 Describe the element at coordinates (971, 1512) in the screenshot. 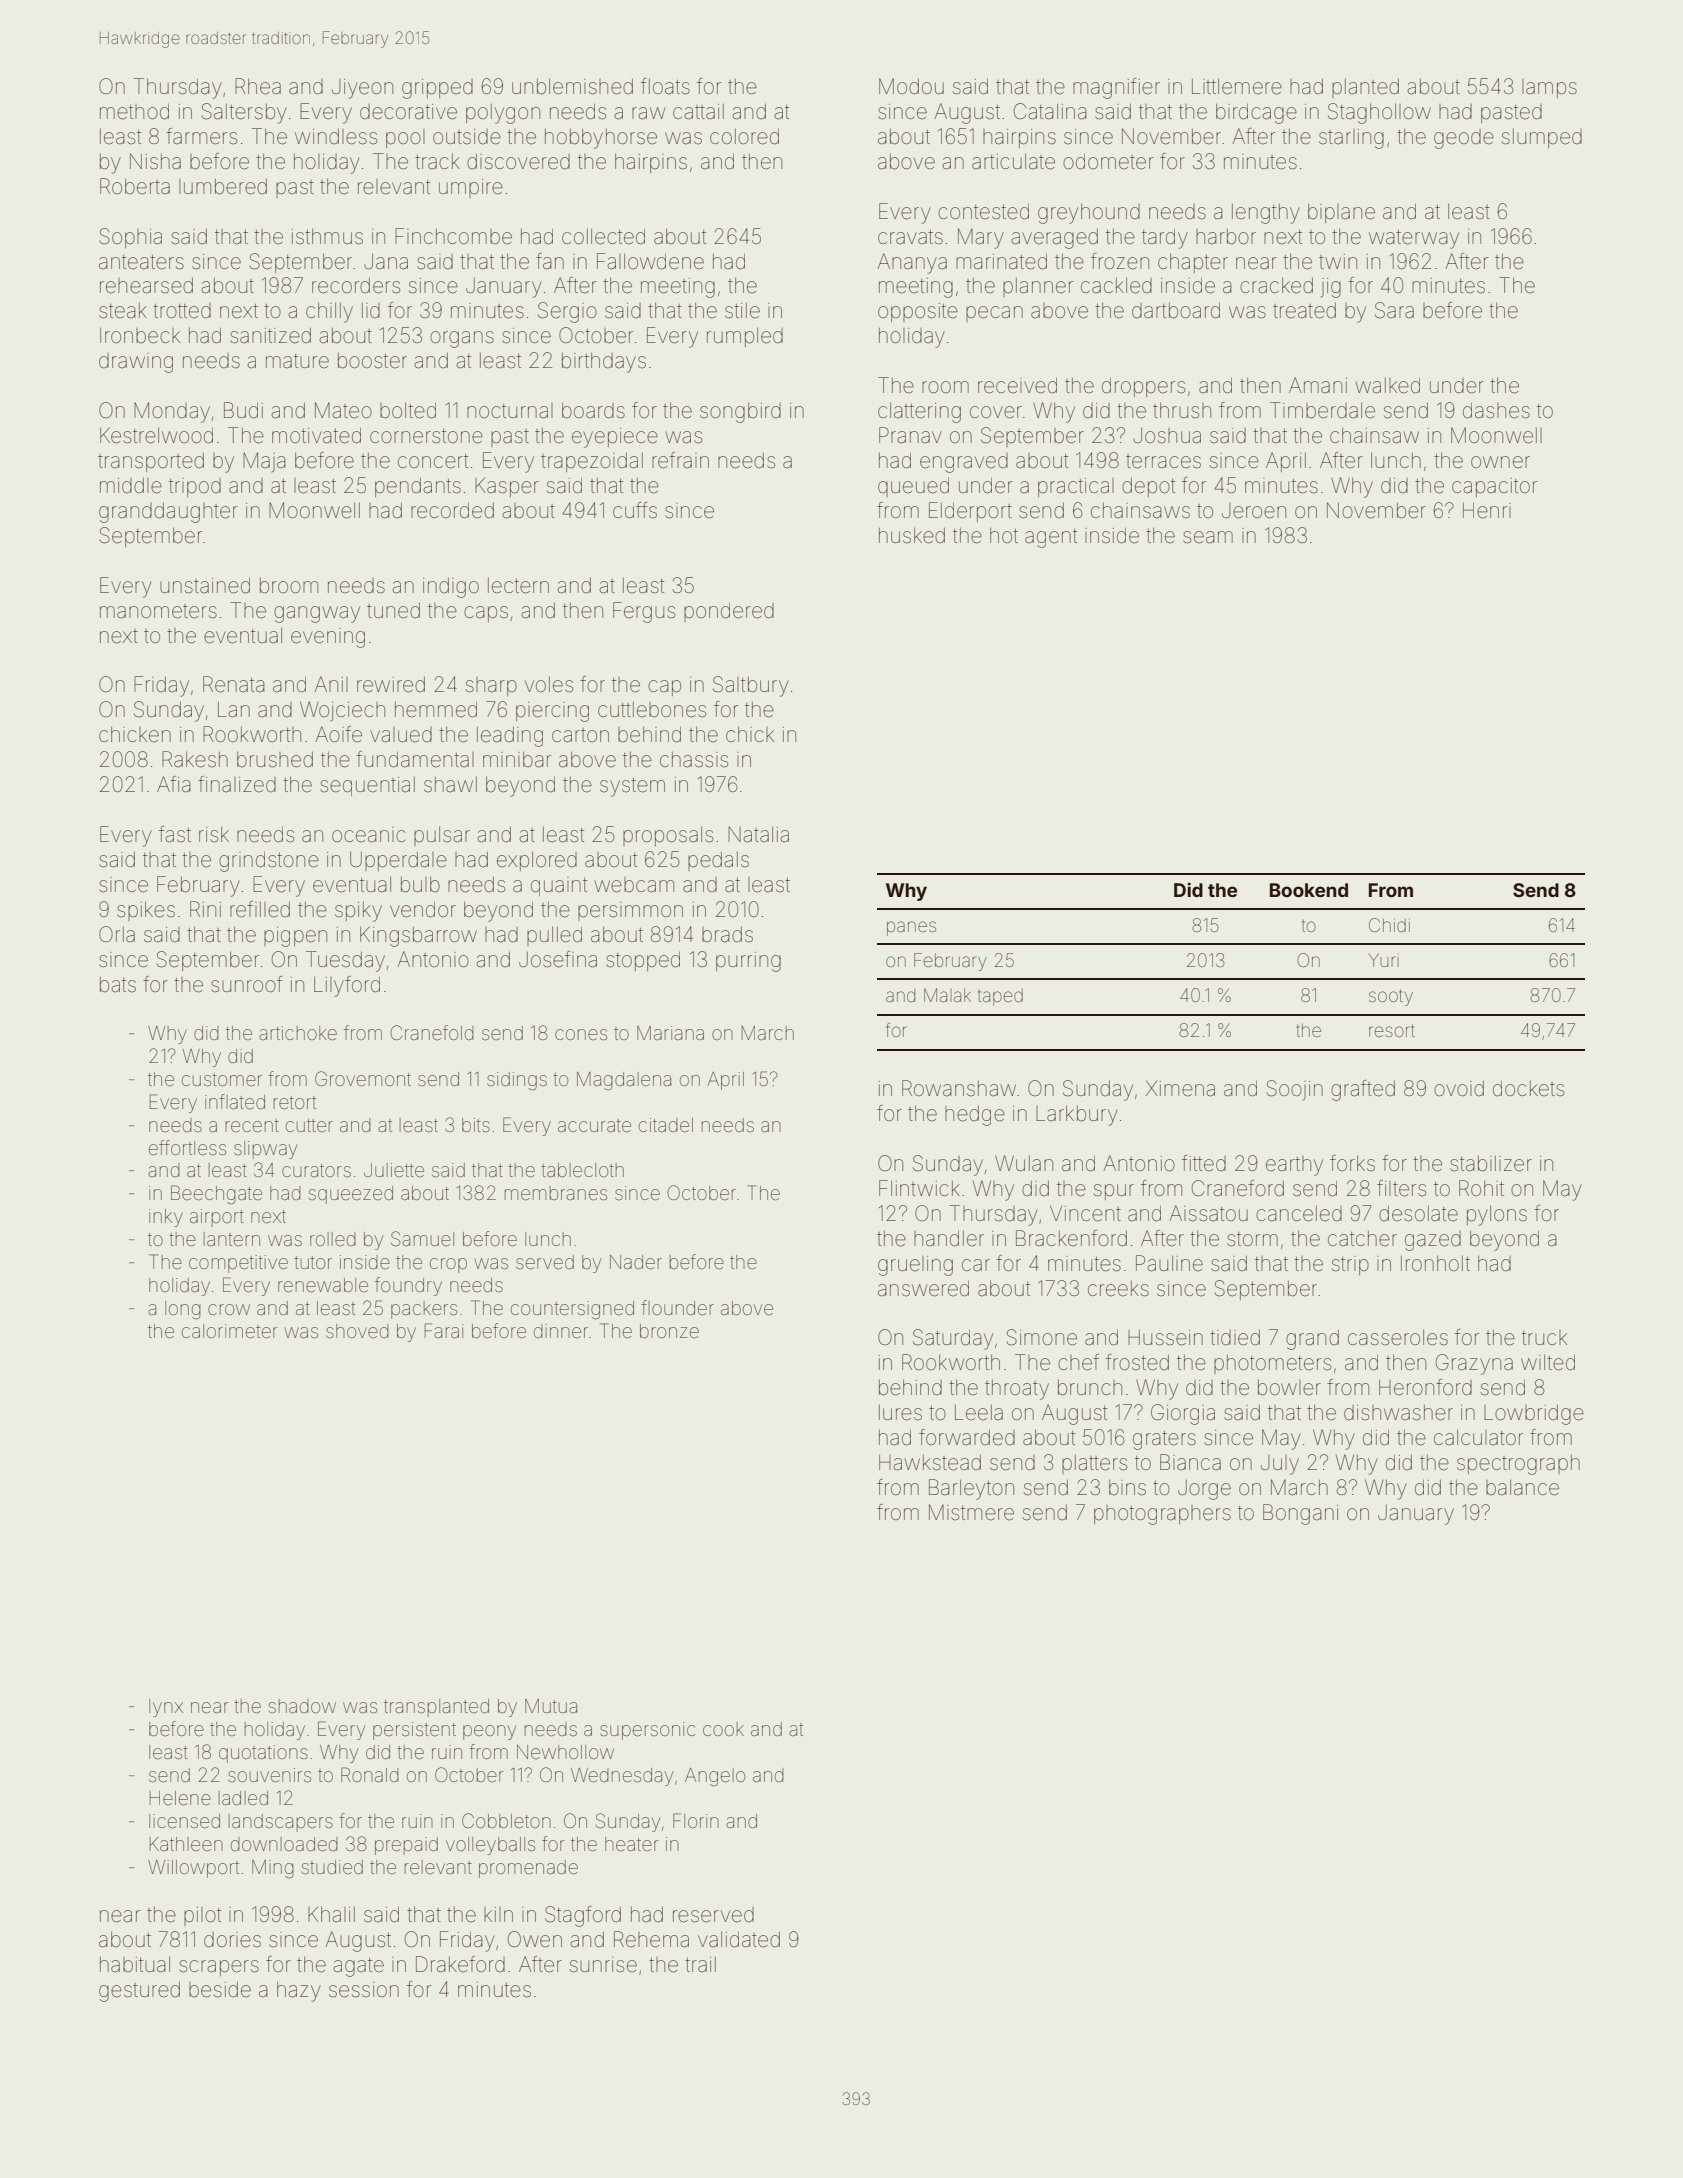

I see `Mistmere` at that location.
